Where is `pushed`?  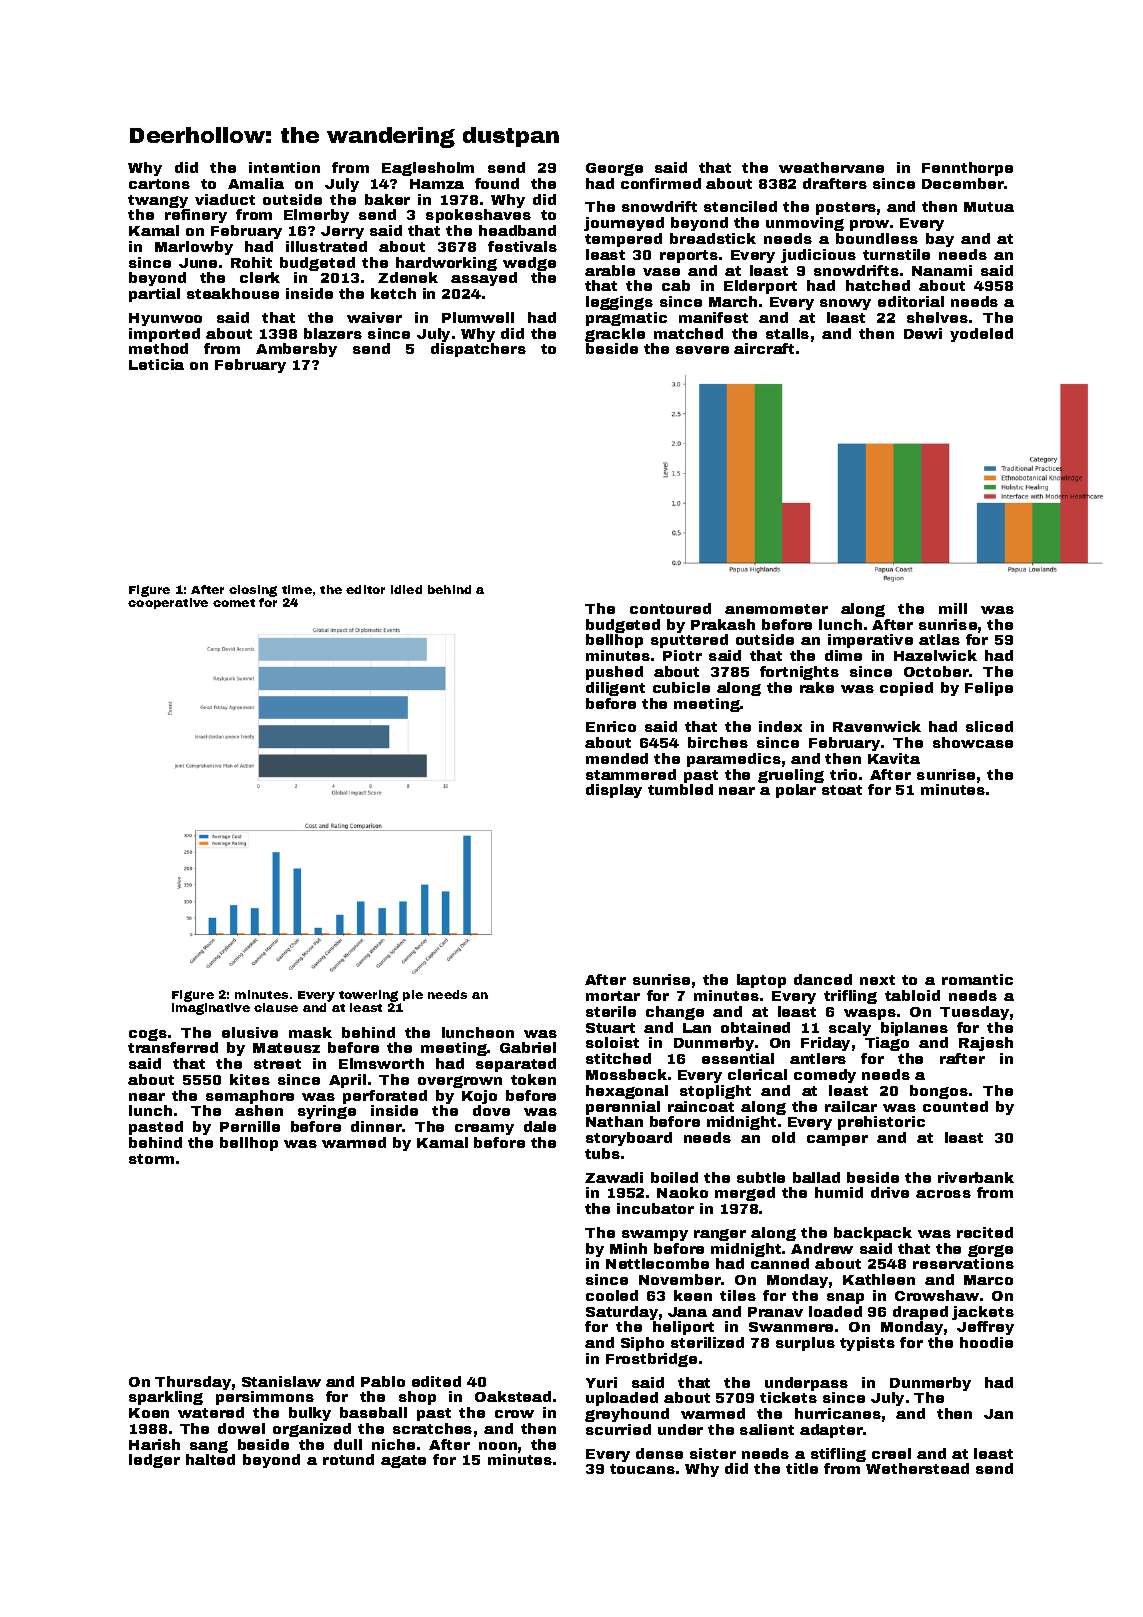 pushed is located at coordinates (614, 673).
